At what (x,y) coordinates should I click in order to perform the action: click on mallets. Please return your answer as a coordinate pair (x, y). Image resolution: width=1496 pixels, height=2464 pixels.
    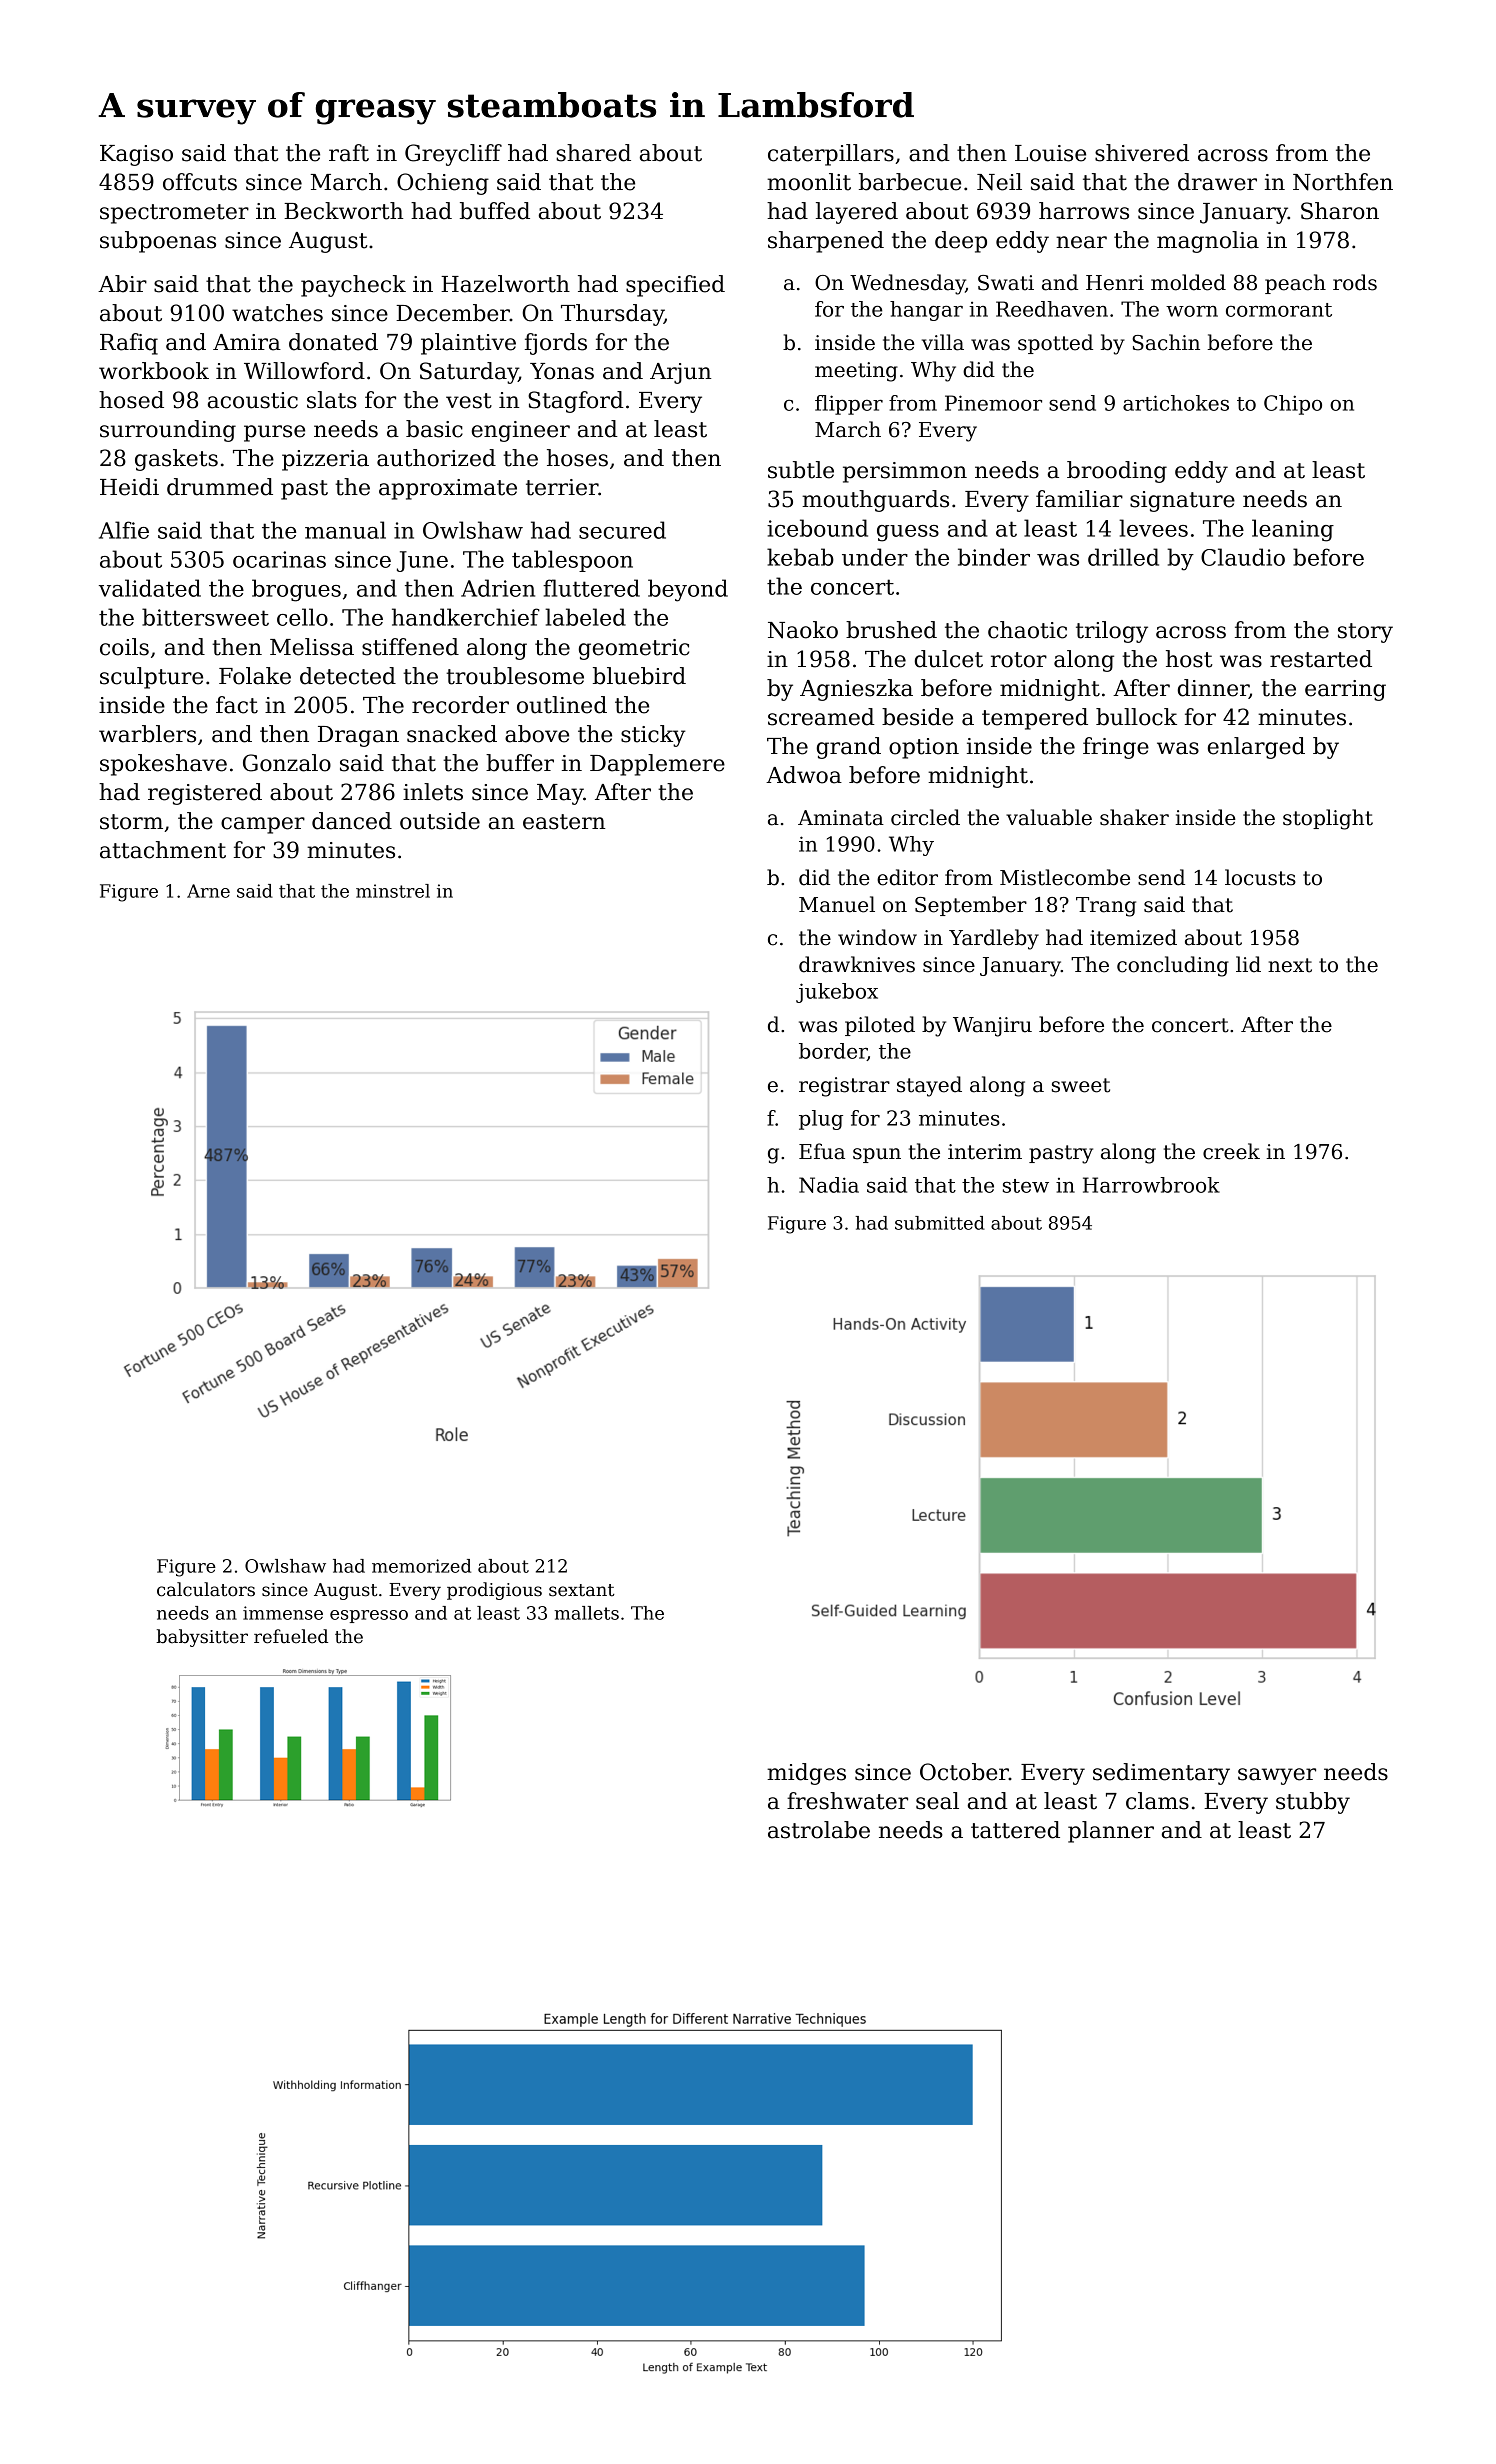
    Looking at the image, I should click on (586, 1613).
